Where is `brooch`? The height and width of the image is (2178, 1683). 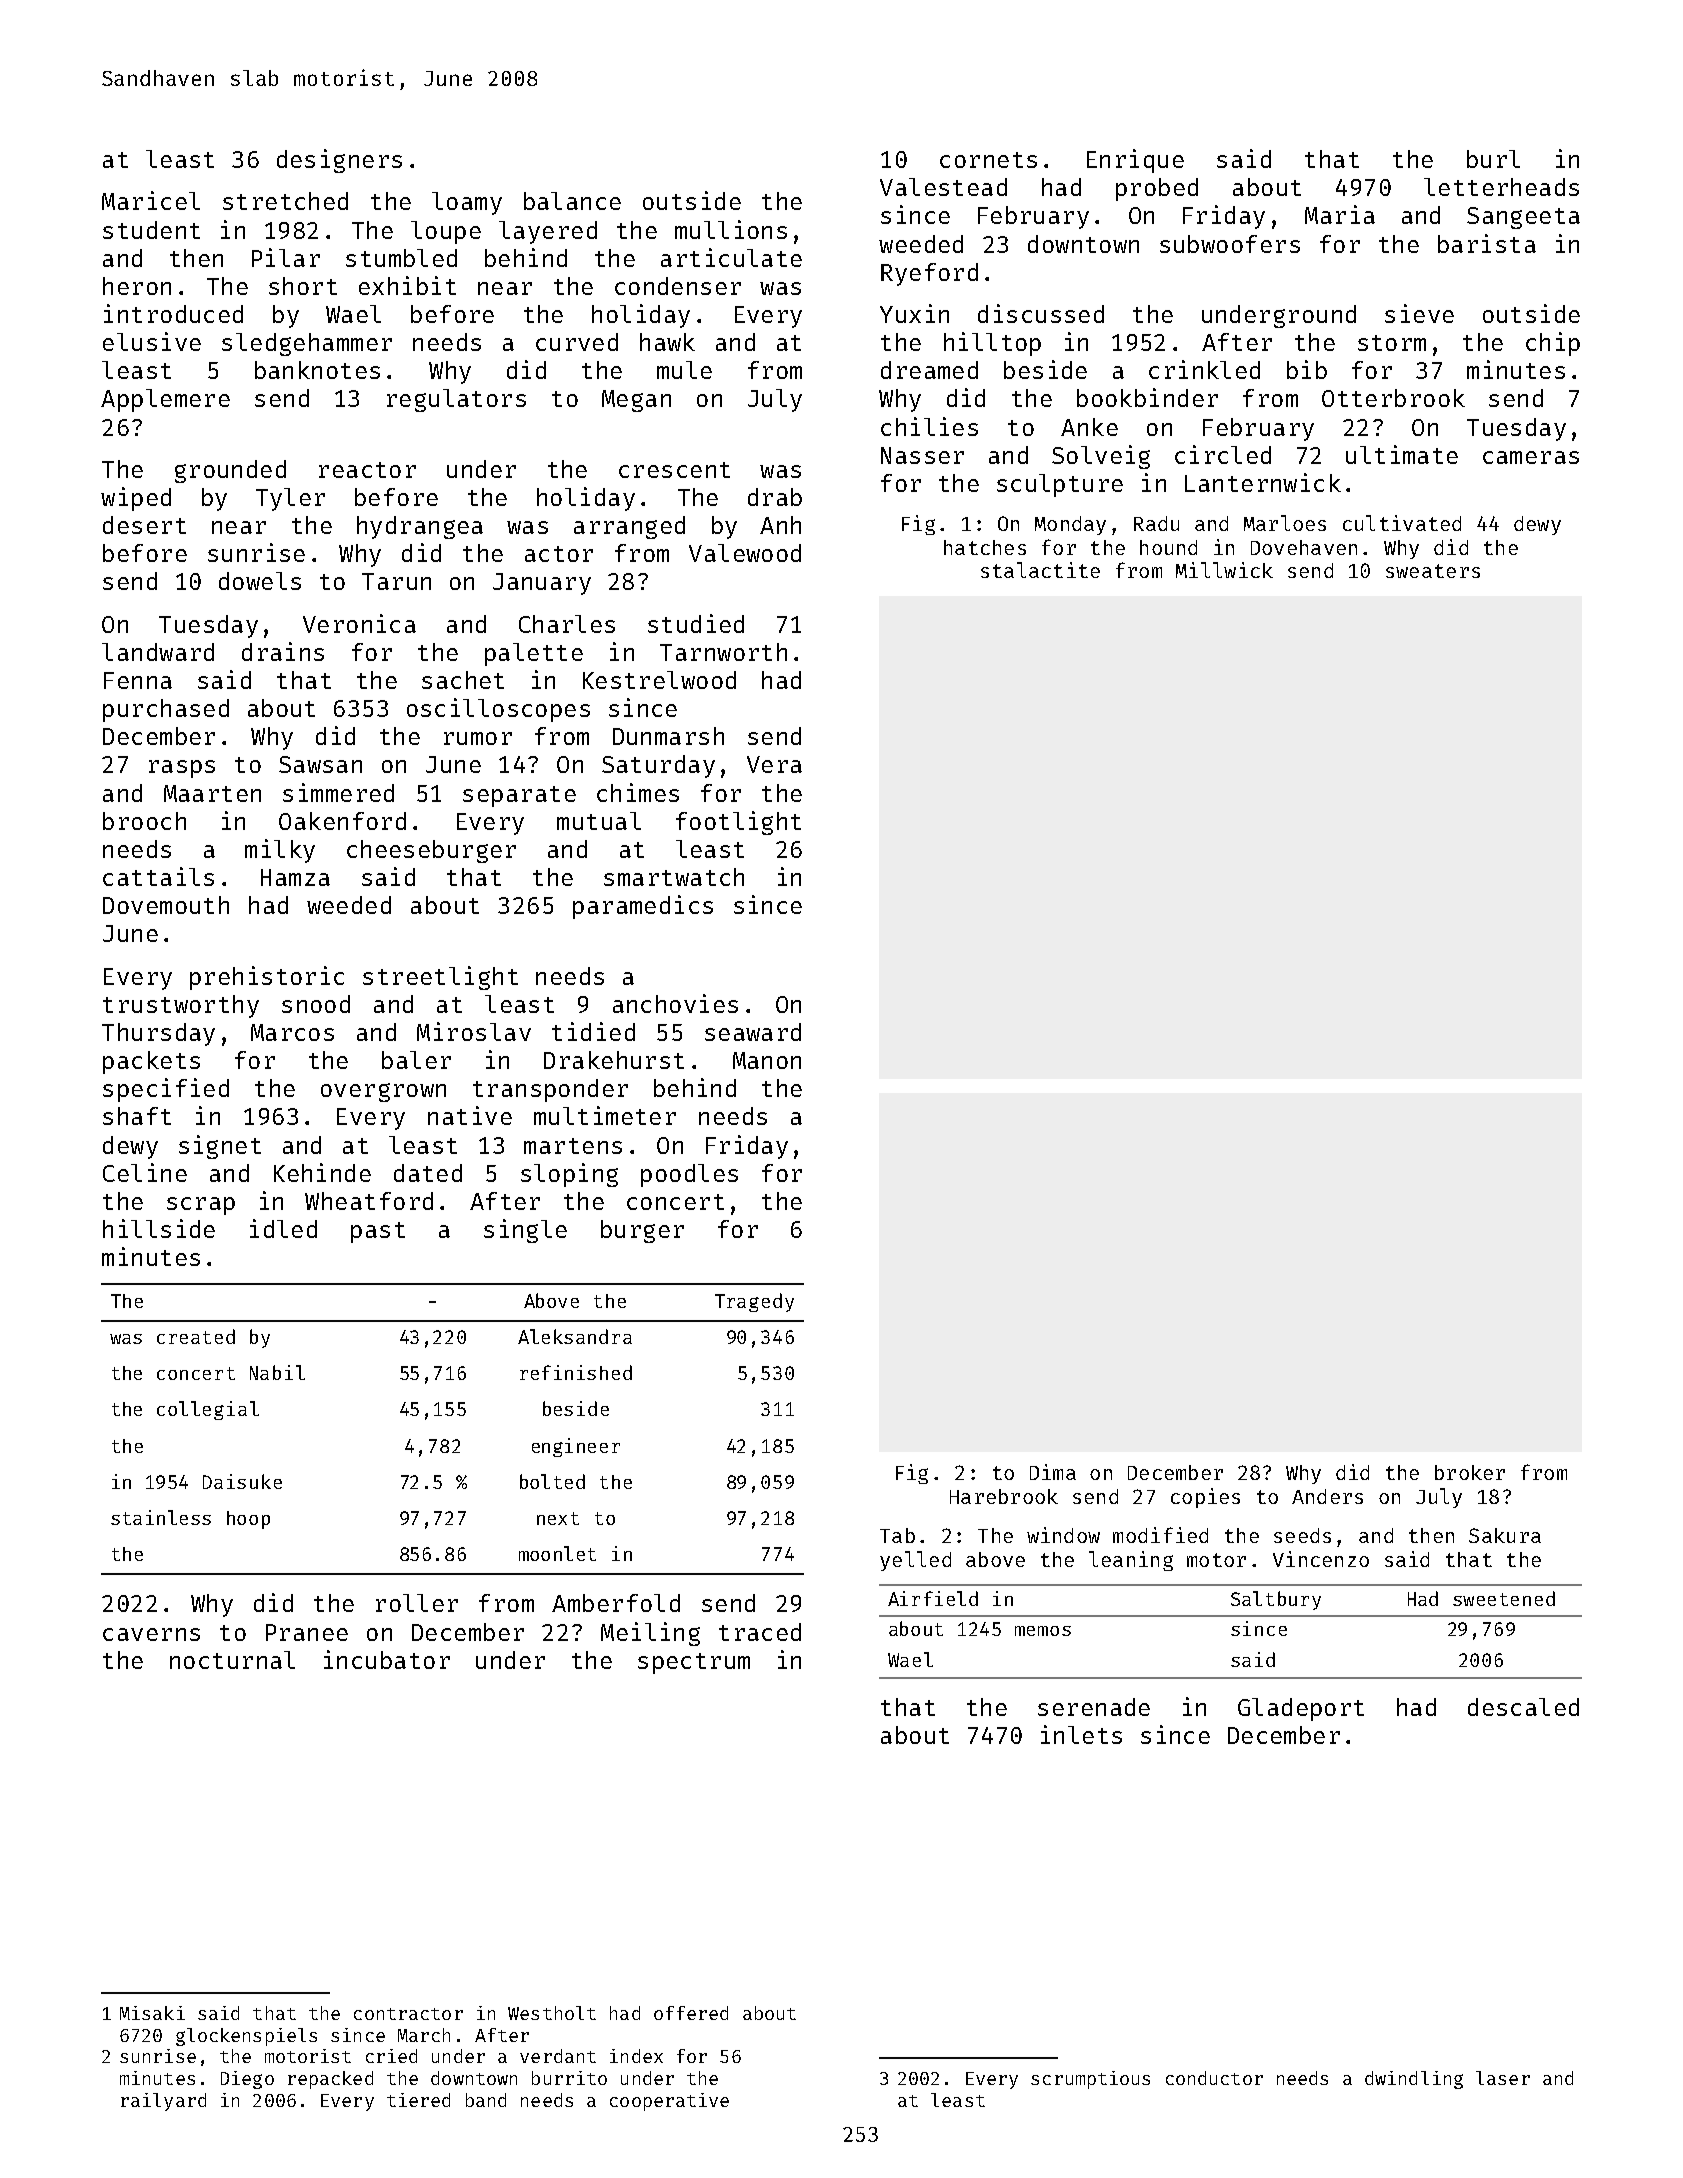
brooch is located at coordinates (144, 821).
